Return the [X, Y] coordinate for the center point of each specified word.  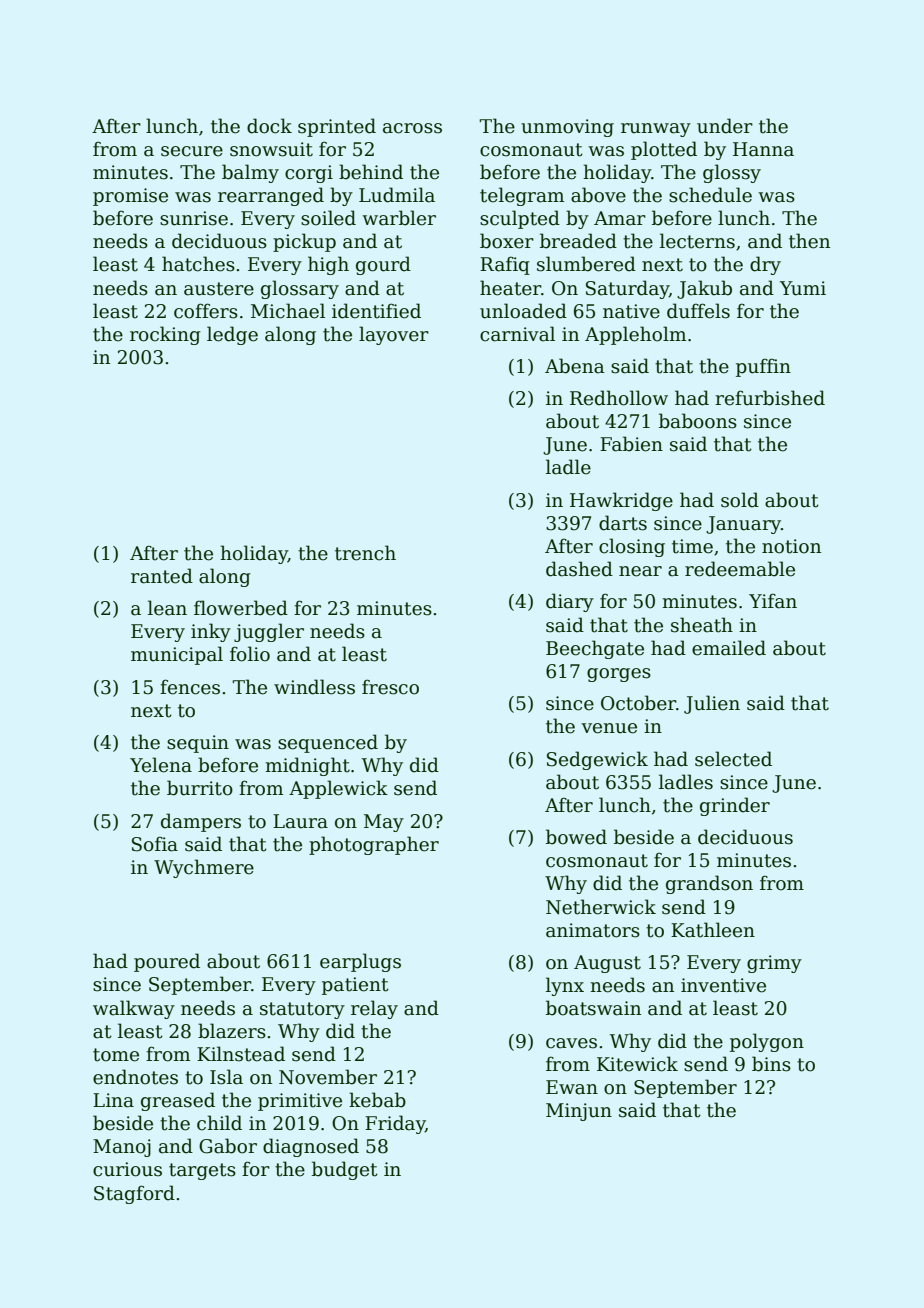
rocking [165, 335]
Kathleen [713, 930]
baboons [698, 421]
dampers [201, 822]
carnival [517, 334]
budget [345, 1170]
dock [269, 126]
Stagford [134, 1194]
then [809, 241]
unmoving [567, 128]
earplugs [360, 962]
